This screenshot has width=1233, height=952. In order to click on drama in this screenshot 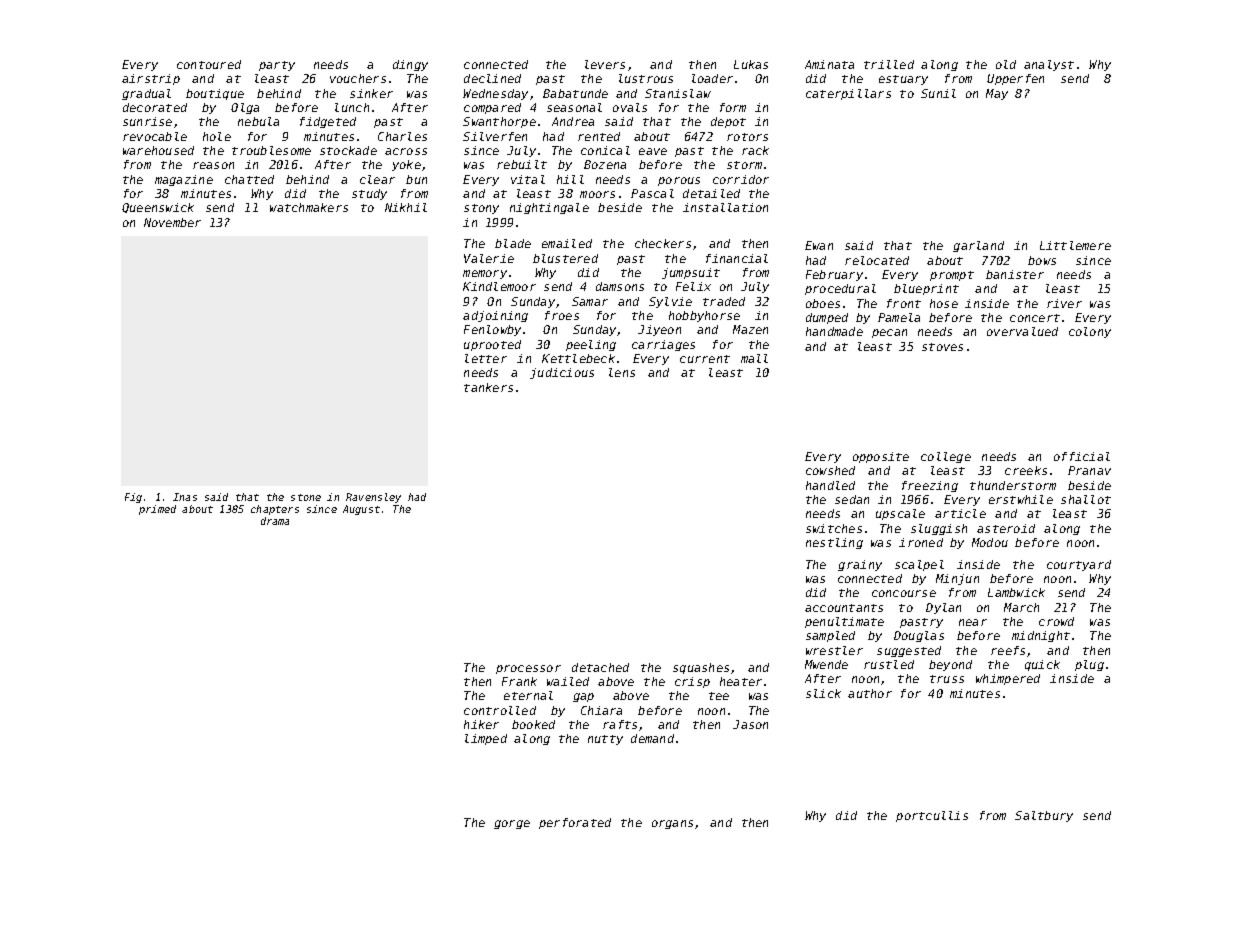, I will do `click(275, 521)`.
